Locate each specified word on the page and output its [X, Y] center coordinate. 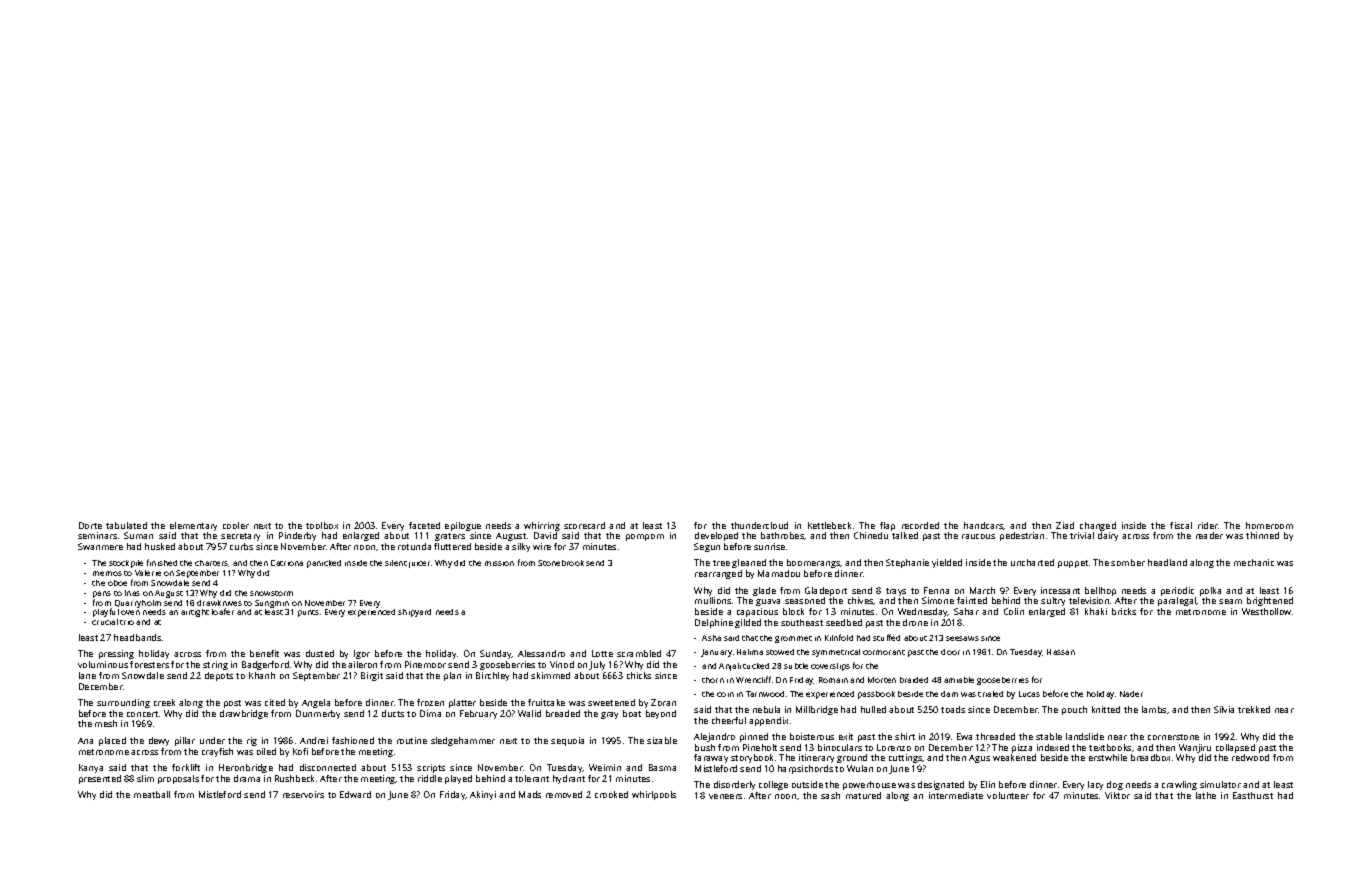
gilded [748, 623]
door [950, 652]
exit [846, 736]
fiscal [1181, 525]
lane [87, 675]
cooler [236, 525]
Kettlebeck [829, 525]
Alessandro [541, 653]
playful [106, 612]
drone [915, 622]
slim [145, 778]
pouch [1074, 710]
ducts [393, 713]
